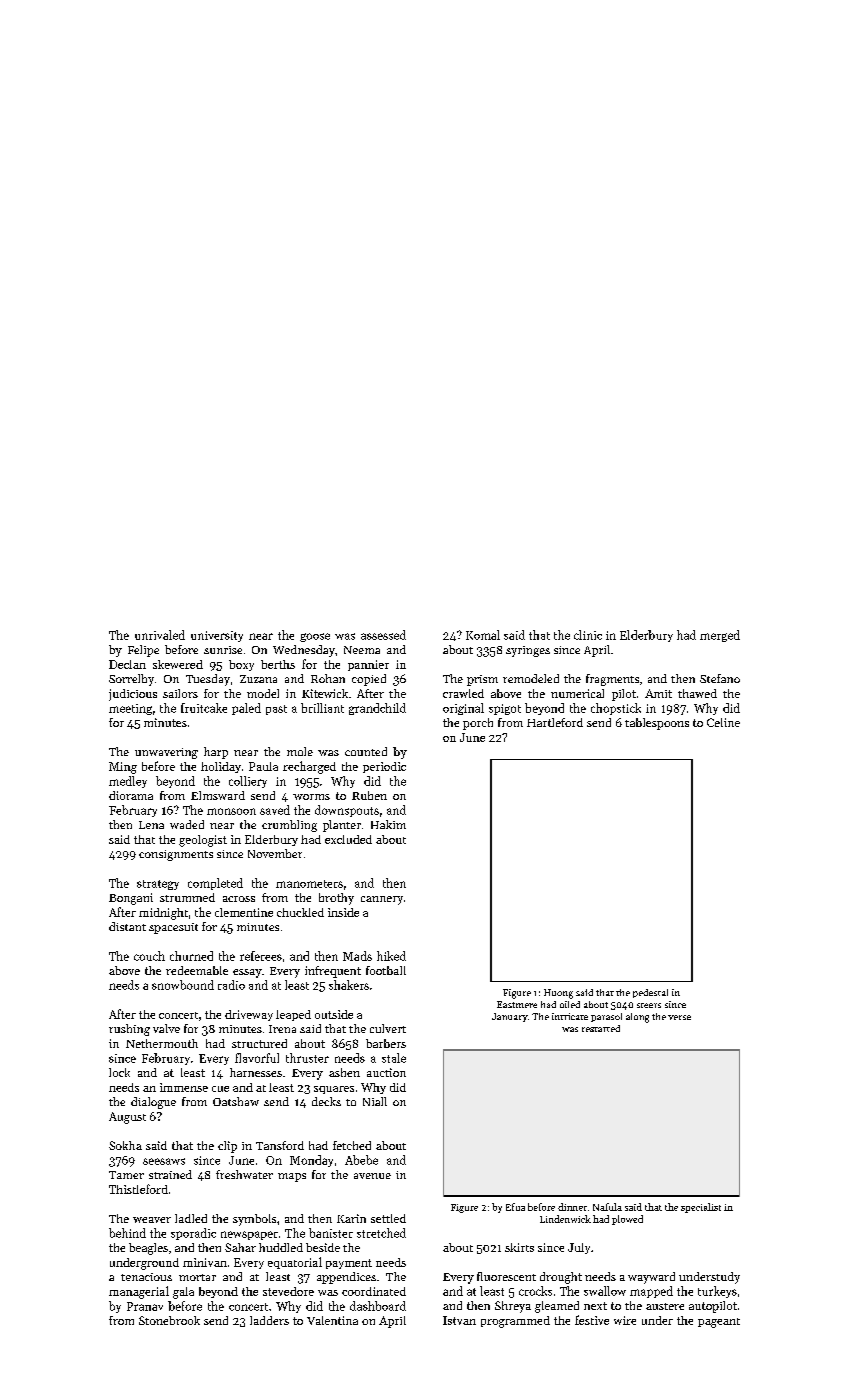 The width and height of the page is (849, 1400). Describe the element at coordinates (204, 708) in the page. I see `fruitcake` at that location.
